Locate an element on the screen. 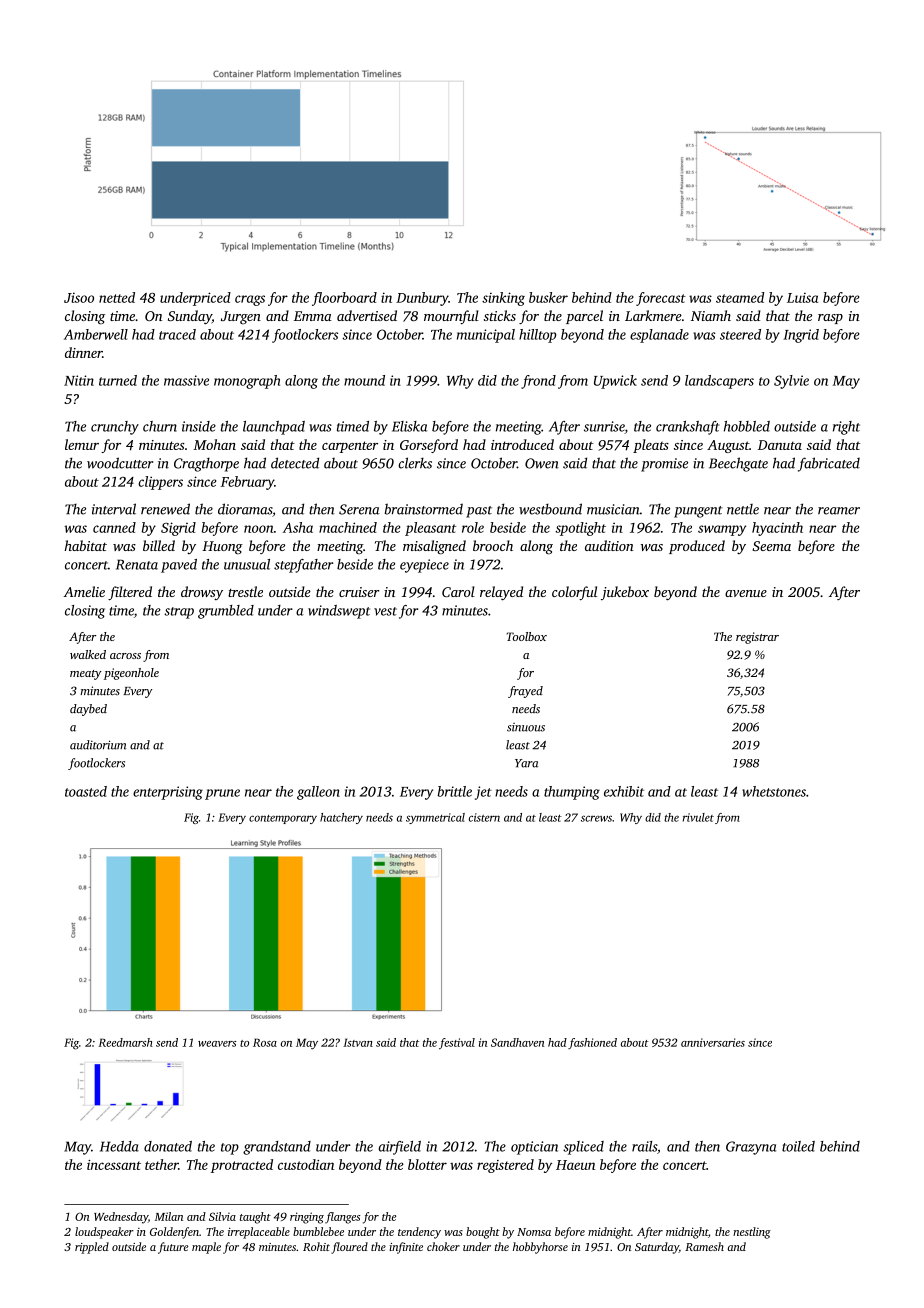 The image size is (924, 1308). festival is located at coordinates (457, 1044).
